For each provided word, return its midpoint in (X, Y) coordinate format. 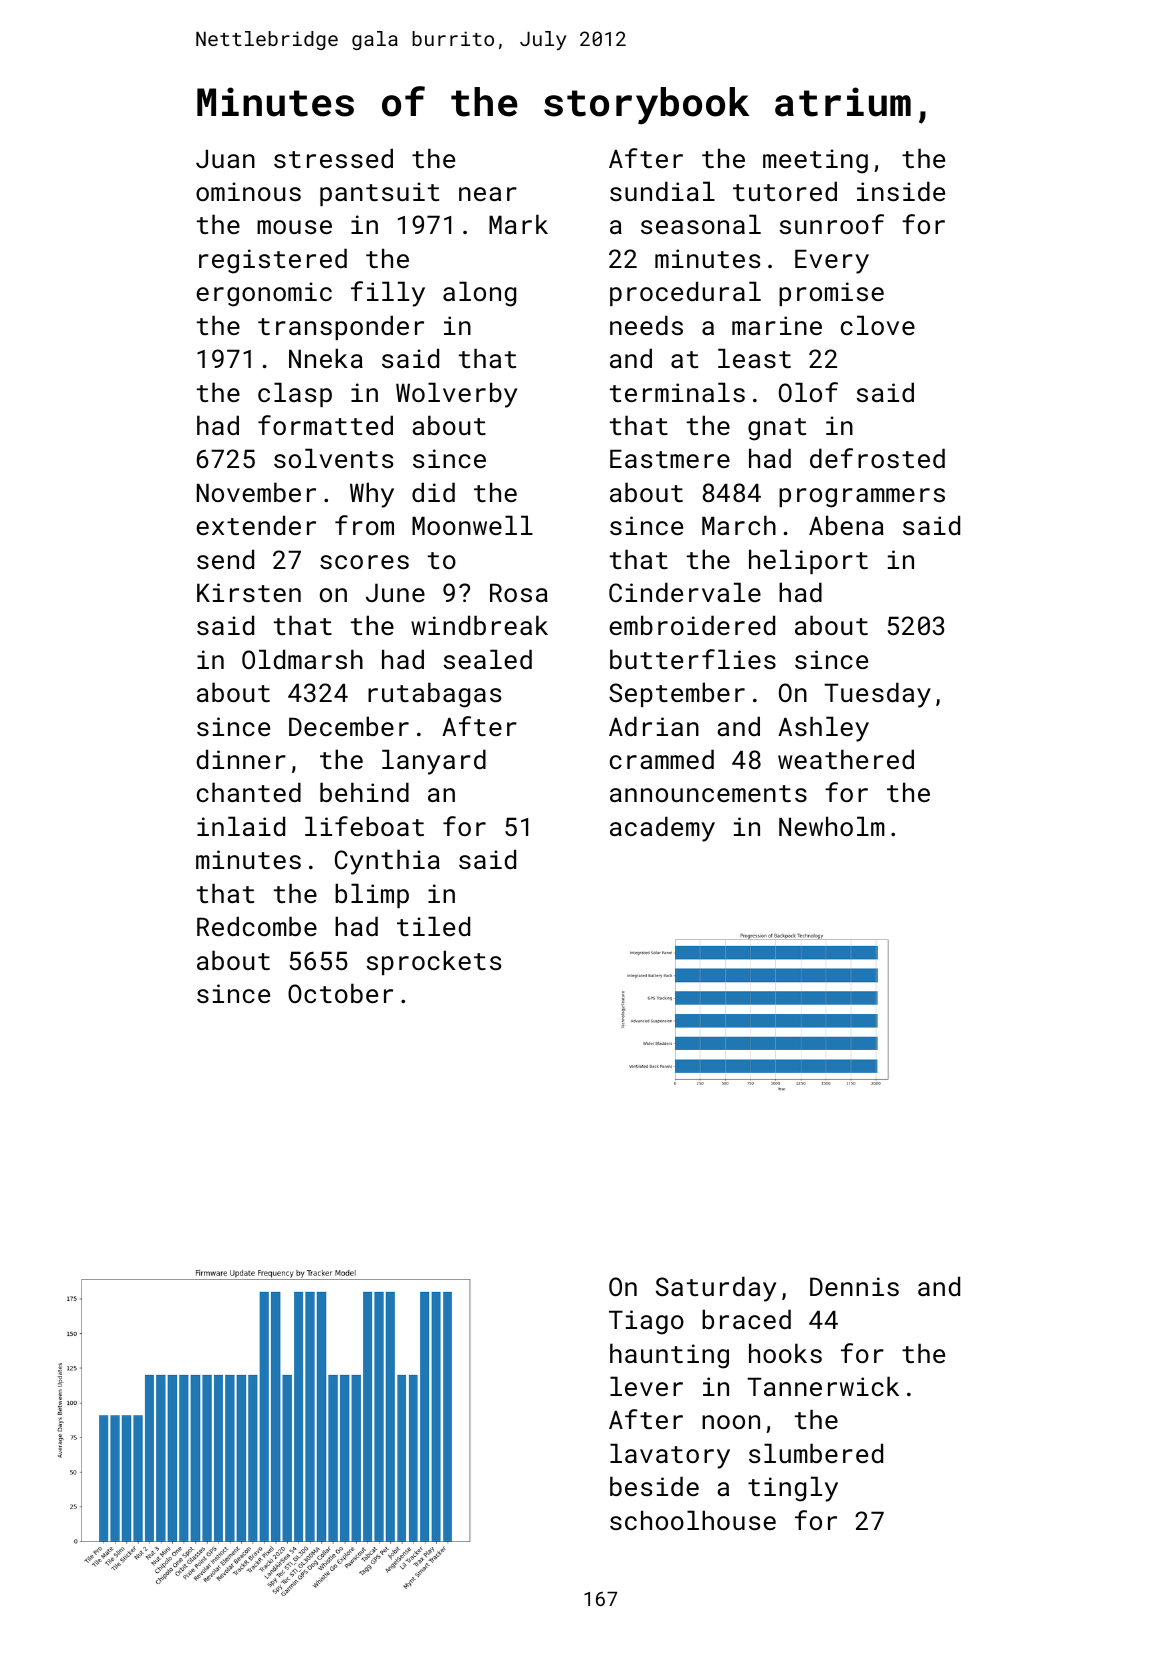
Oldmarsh (302, 659)
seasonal (701, 224)
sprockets (434, 962)
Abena (846, 525)
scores (364, 562)
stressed (333, 158)
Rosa (519, 592)
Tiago (646, 1322)
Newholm (832, 826)
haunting (669, 1356)
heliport (808, 561)
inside (901, 191)
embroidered (692, 625)
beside (654, 1486)
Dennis (854, 1286)
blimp (372, 895)
